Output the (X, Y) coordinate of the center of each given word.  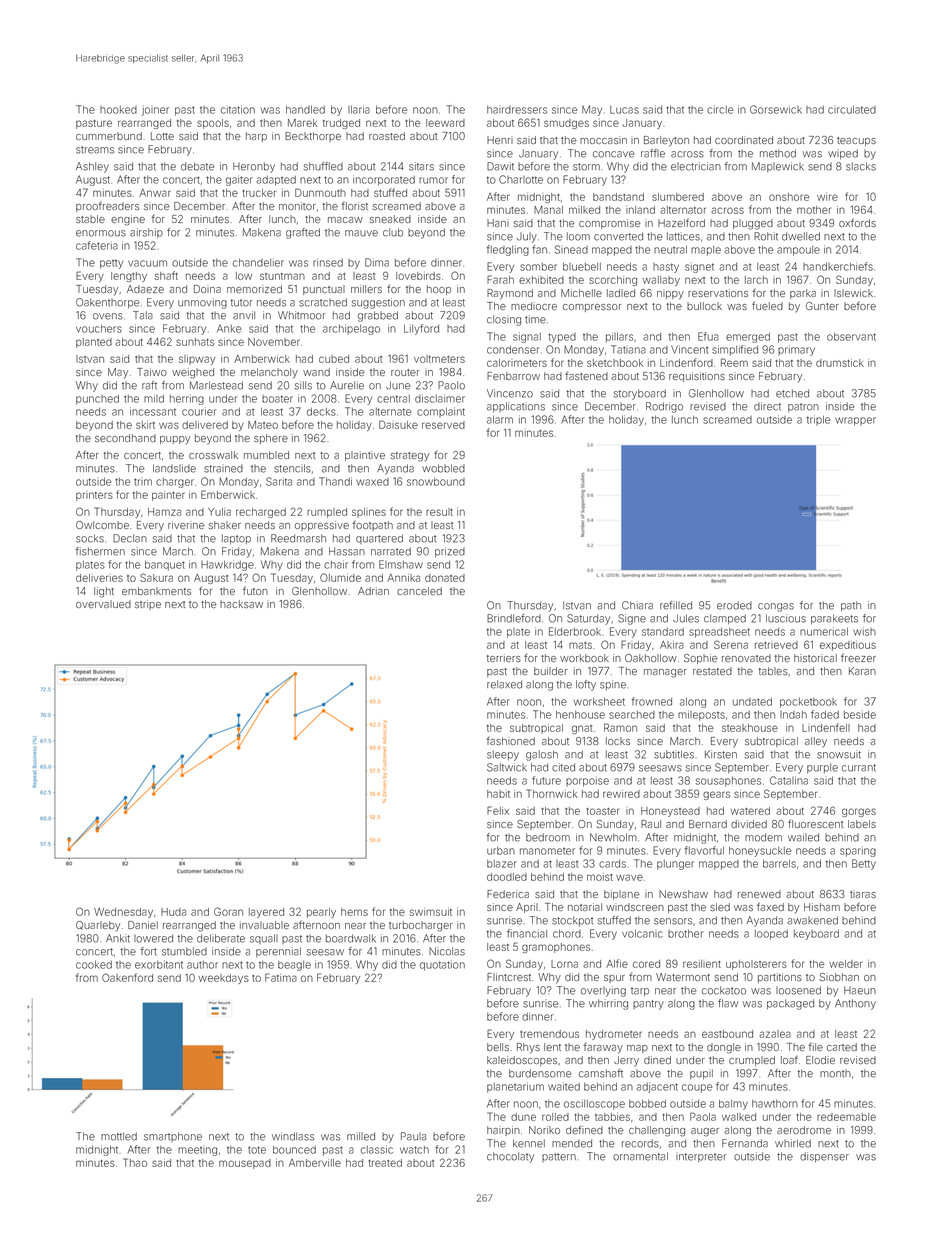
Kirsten (721, 754)
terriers (504, 658)
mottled (119, 1136)
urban (501, 851)
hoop (439, 290)
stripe (148, 605)
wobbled (443, 468)
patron (803, 407)
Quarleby (98, 926)
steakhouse (750, 728)
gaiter (239, 180)
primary (796, 350)
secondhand (125, 438)
